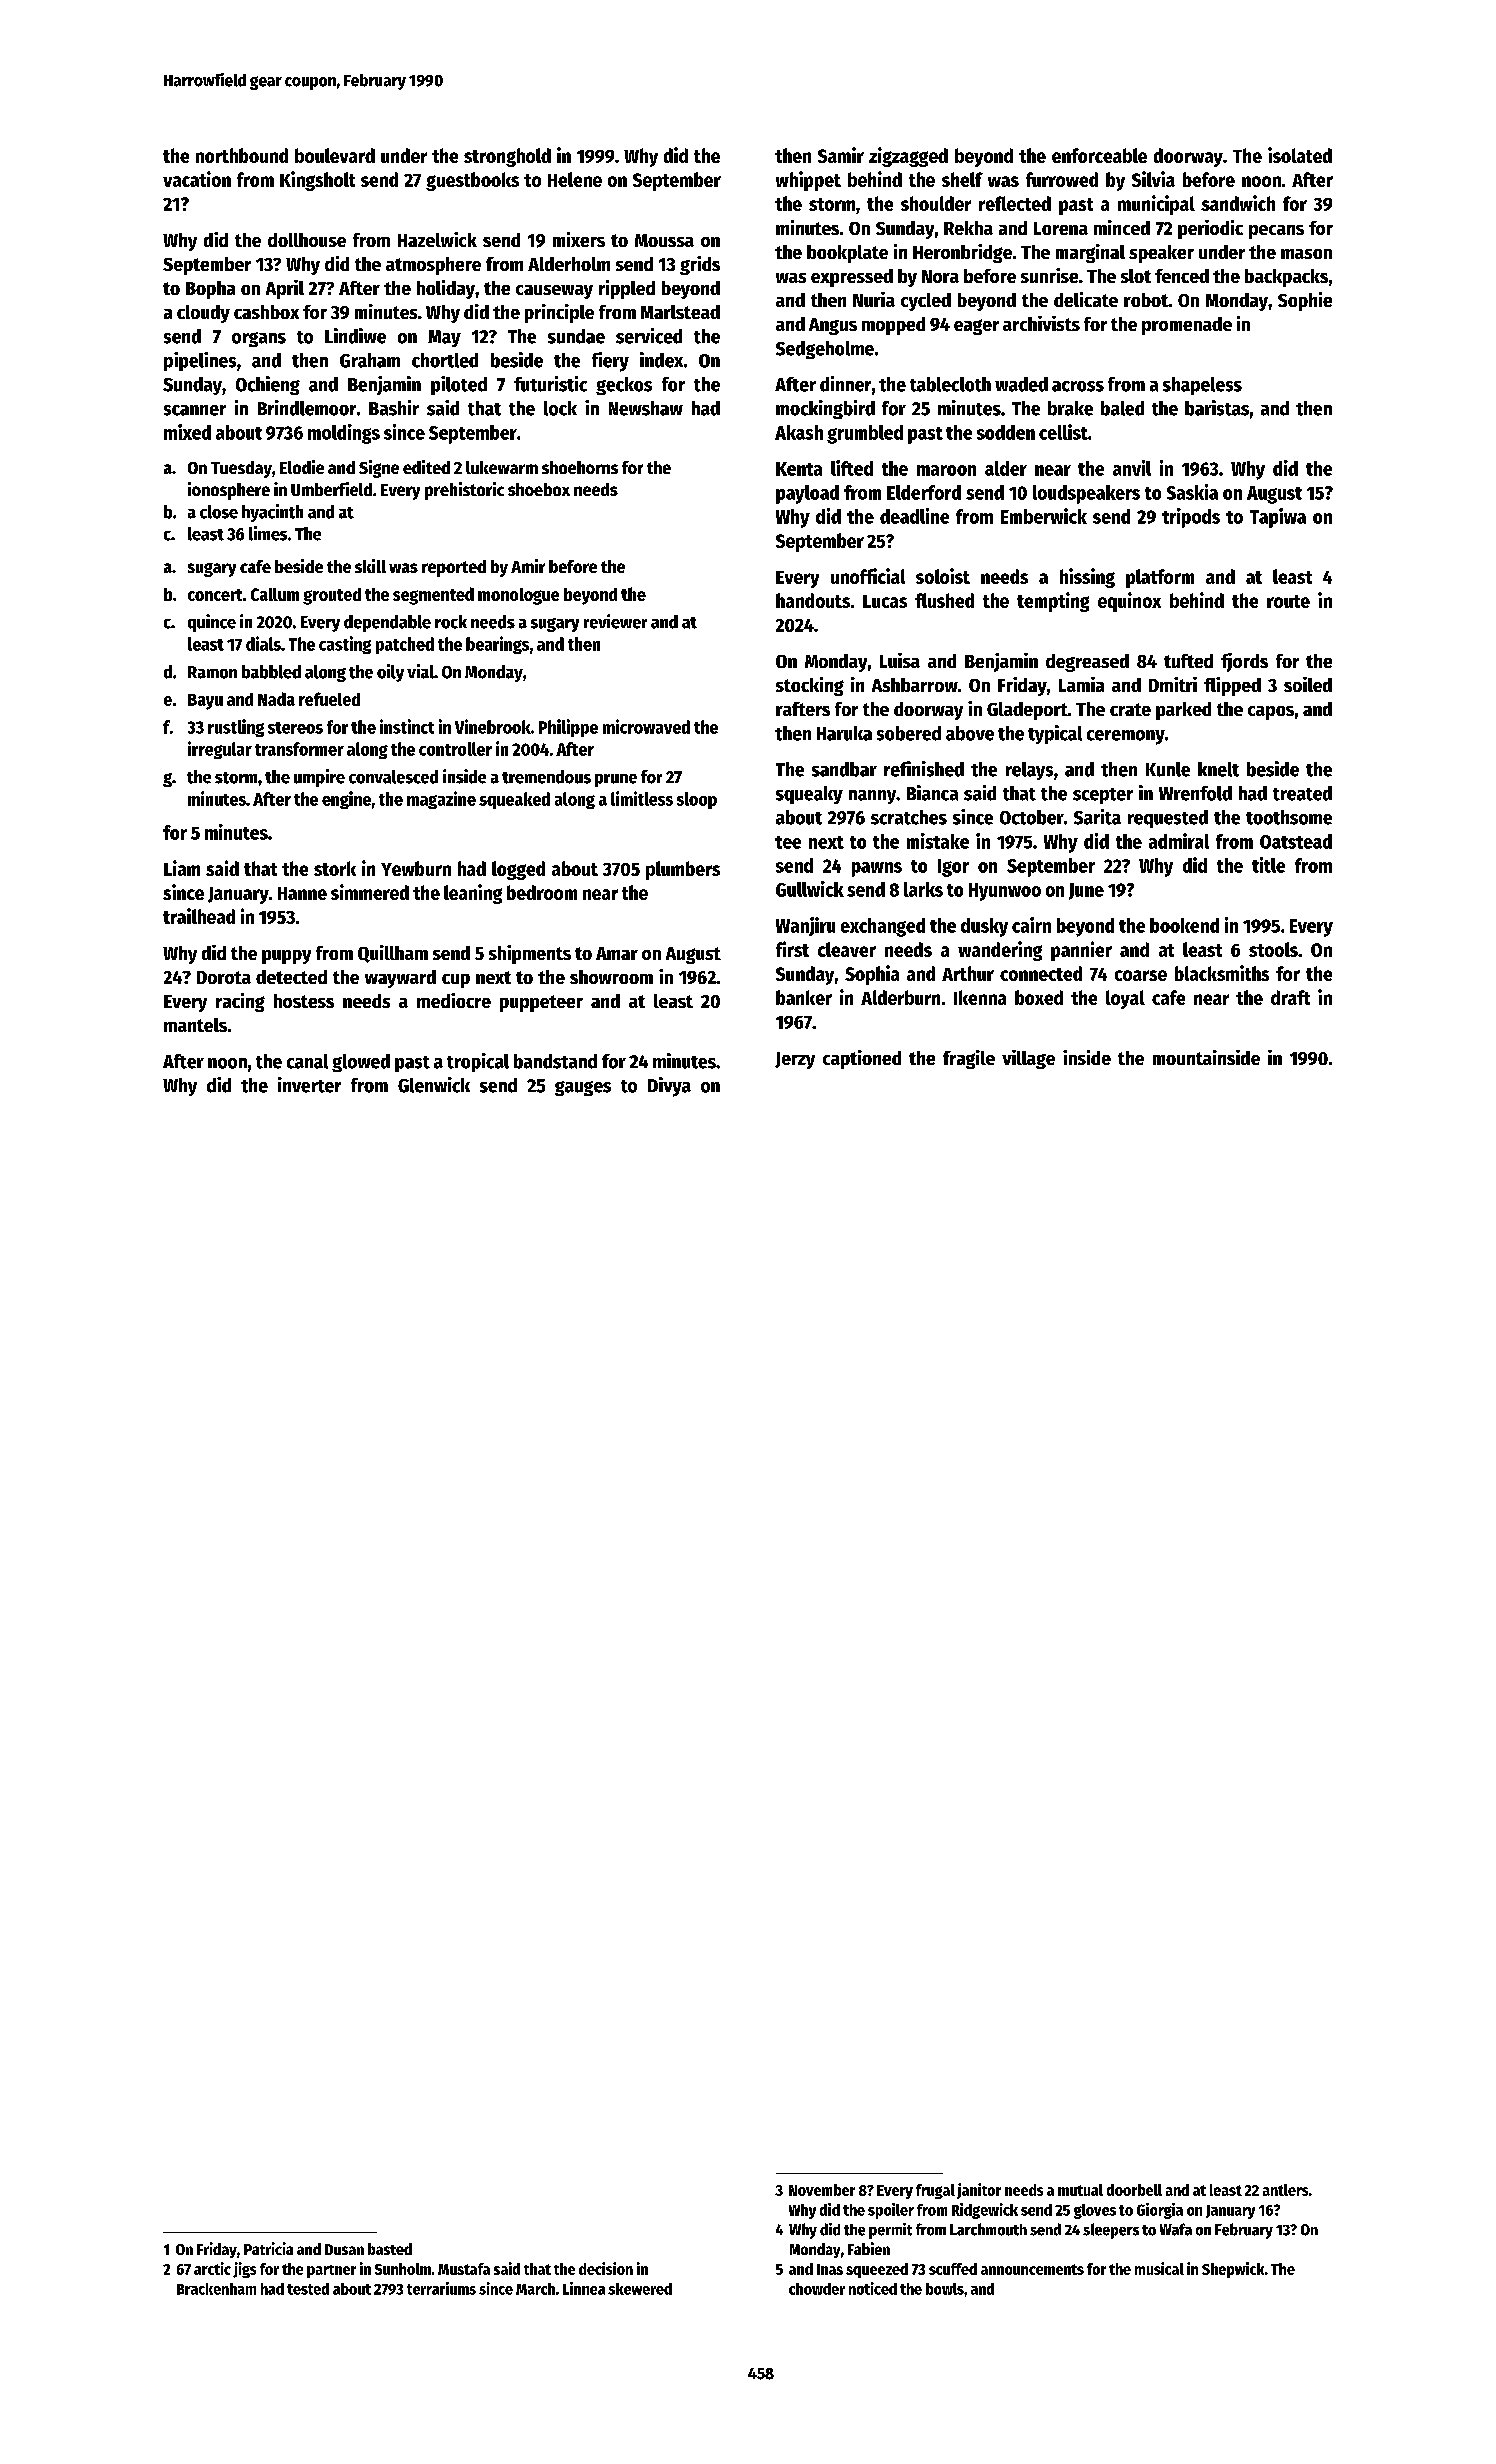 The width and height of the screenshot is (1496, 2464). I want to click on antlers, so click(1285, 2190).
